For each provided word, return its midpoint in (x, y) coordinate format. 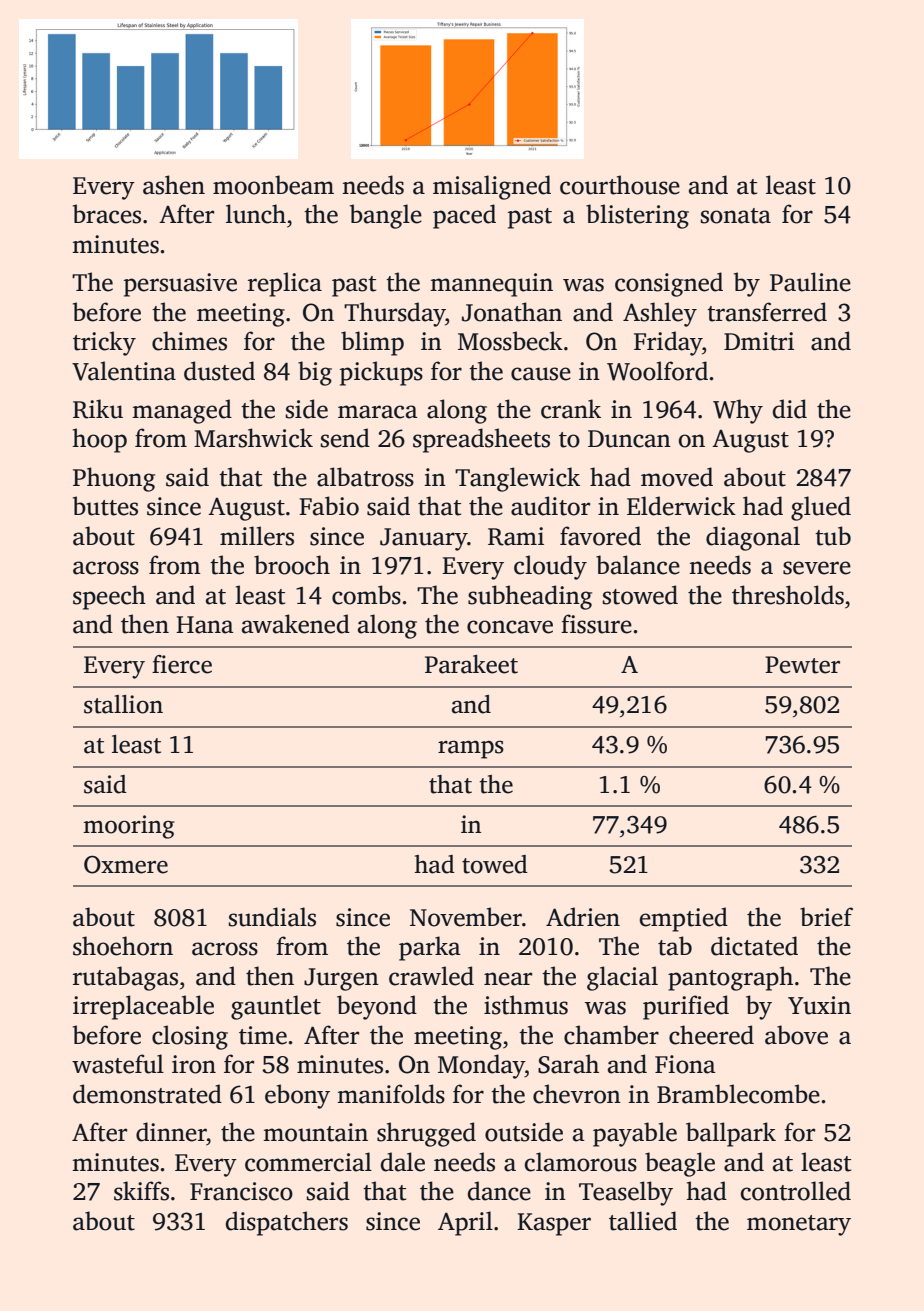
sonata (735, 216)
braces (107, 214)
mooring (129, 827)
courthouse (620, 185)
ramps (471, 749)
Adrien (583, 917)
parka (430, 948)
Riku (98, 409)
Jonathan (512, 312)
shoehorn (123, 946)
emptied (684, 919)
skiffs (141, 1191)
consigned (669, 284)
